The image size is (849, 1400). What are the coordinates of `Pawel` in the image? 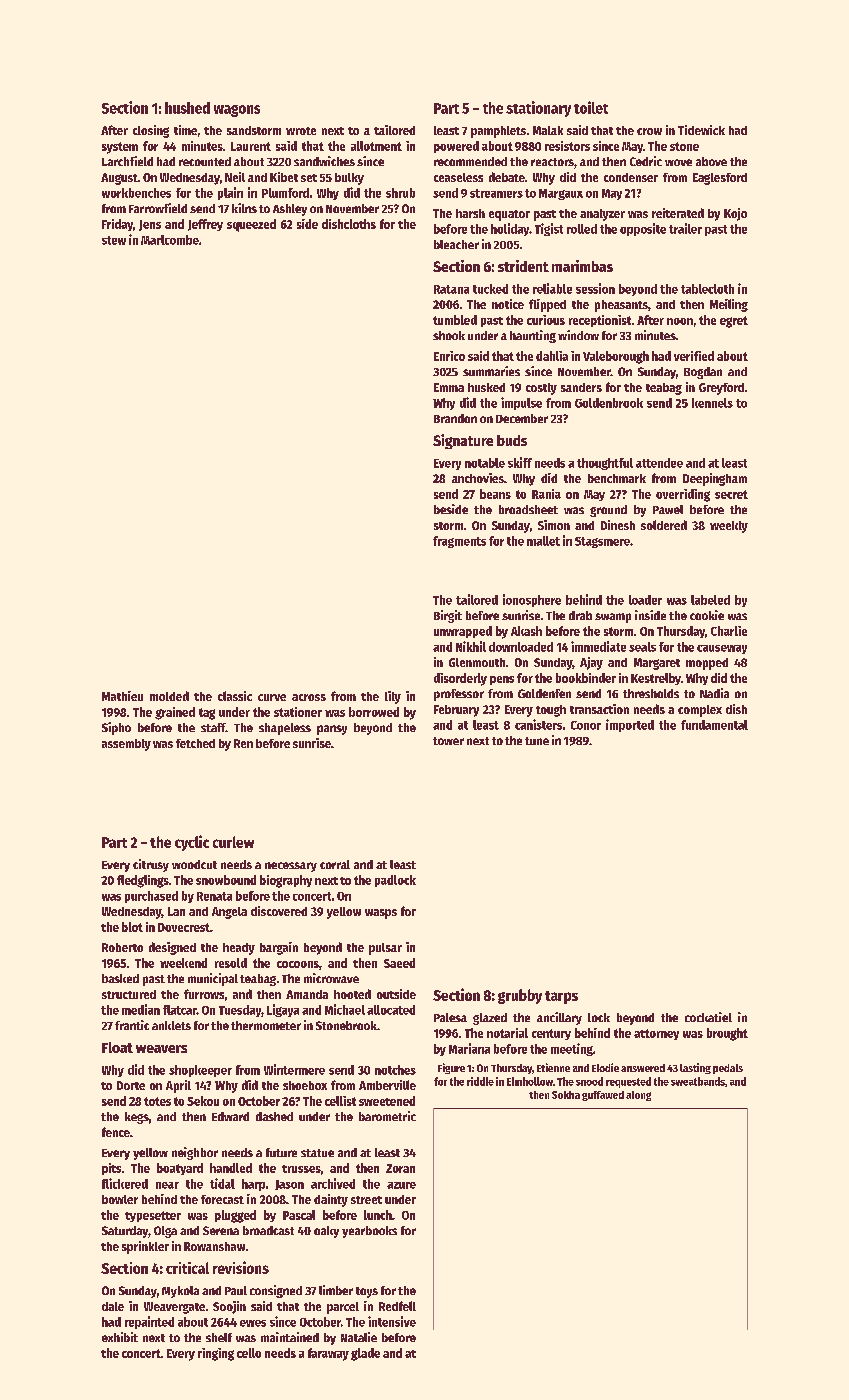 It's located at (668, 509).
